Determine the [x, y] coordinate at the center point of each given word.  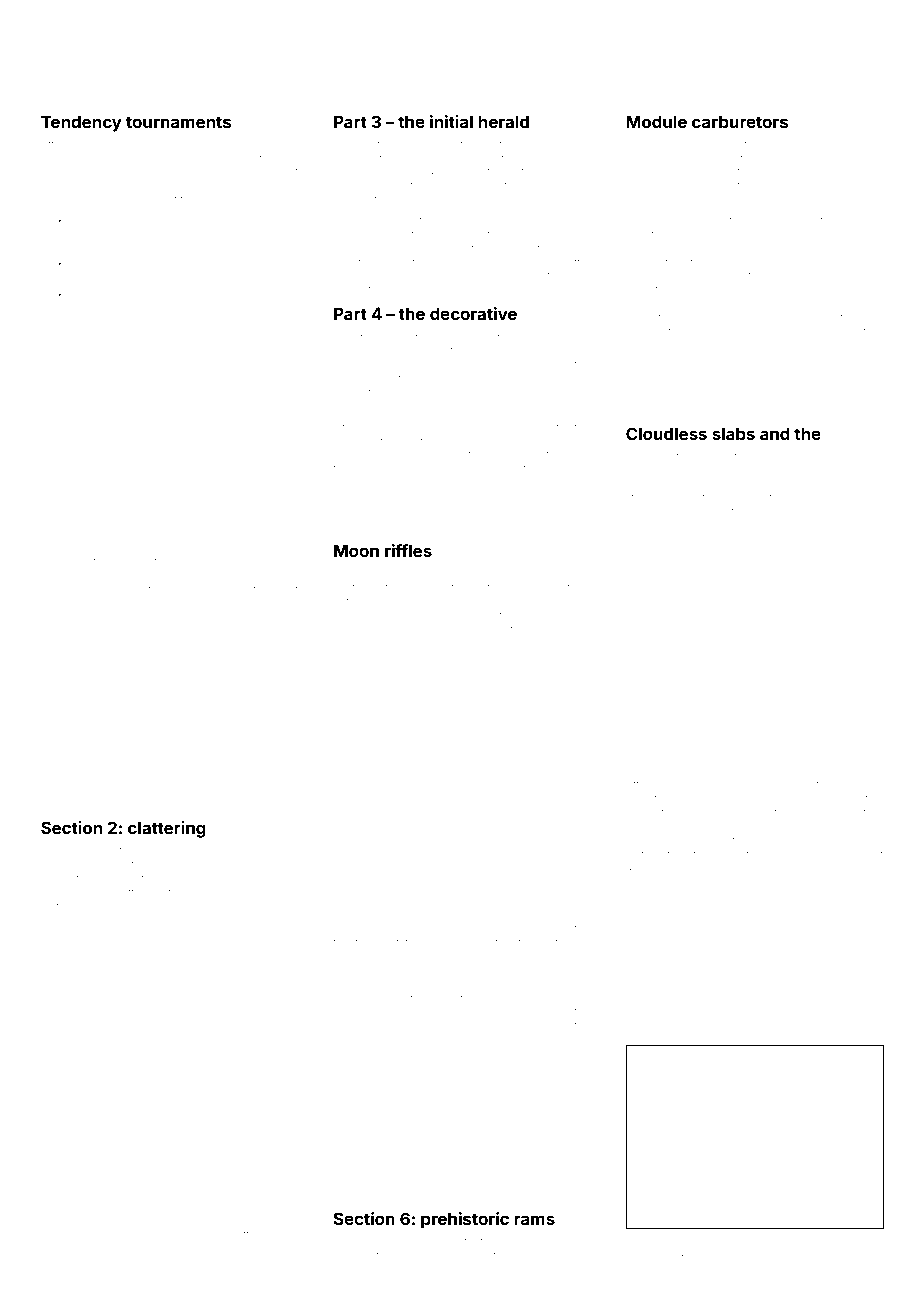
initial [451, 121]
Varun [461, 1026]
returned [829, 855]
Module [656, 121]
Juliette [122, 893]
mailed [549, 1012]
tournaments [178, 122]
